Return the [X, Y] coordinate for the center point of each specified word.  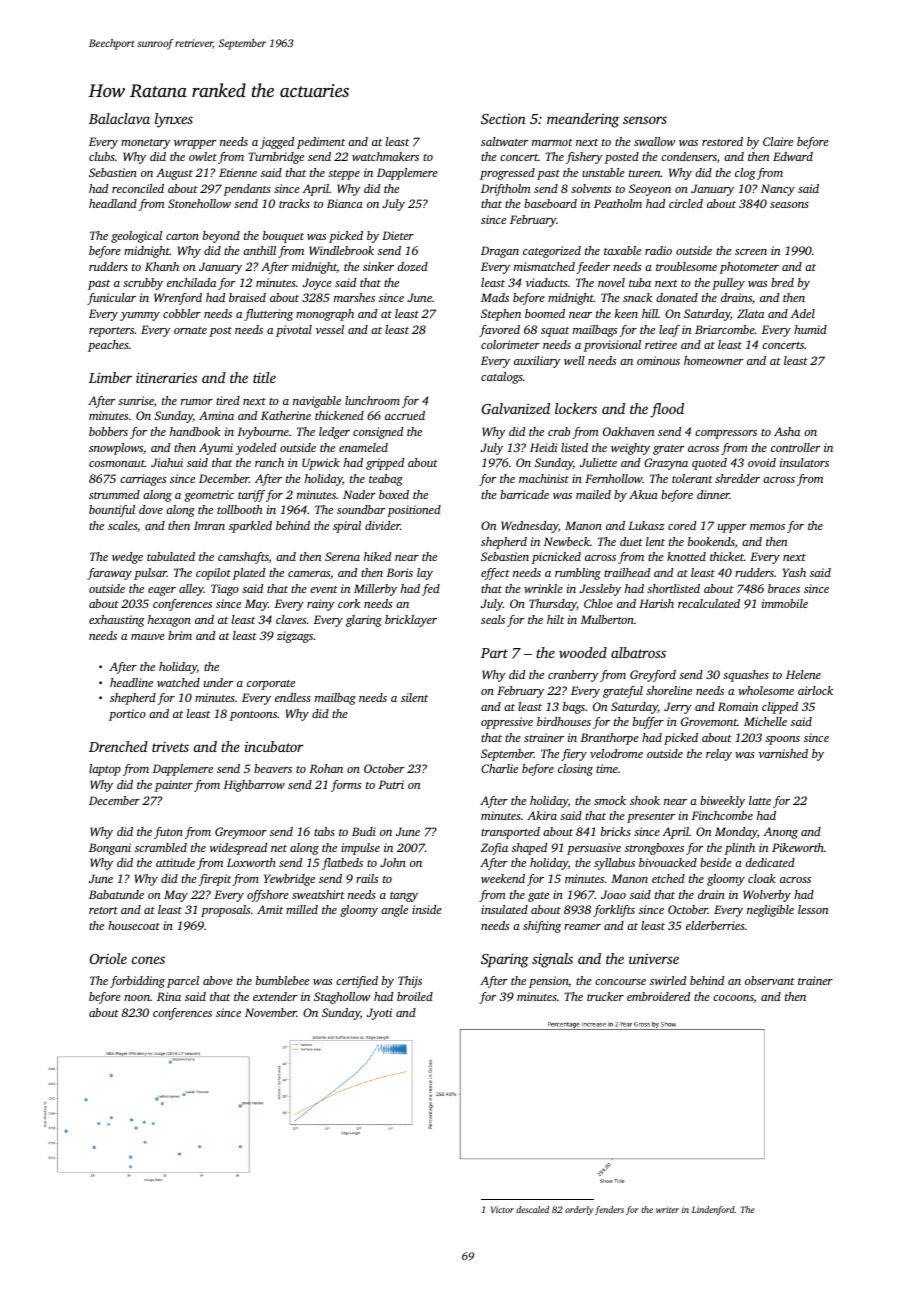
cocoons [733, 999]
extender [275, 996]
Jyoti [379, 1014]
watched [178, 682]
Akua [643, 494]
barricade [524, 494]
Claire [778, 141]
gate [538, 897]
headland [113, 203]
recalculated [709, 603]
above [218, 980]
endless [293, 697]
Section [503, 118]
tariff [251, 496]
